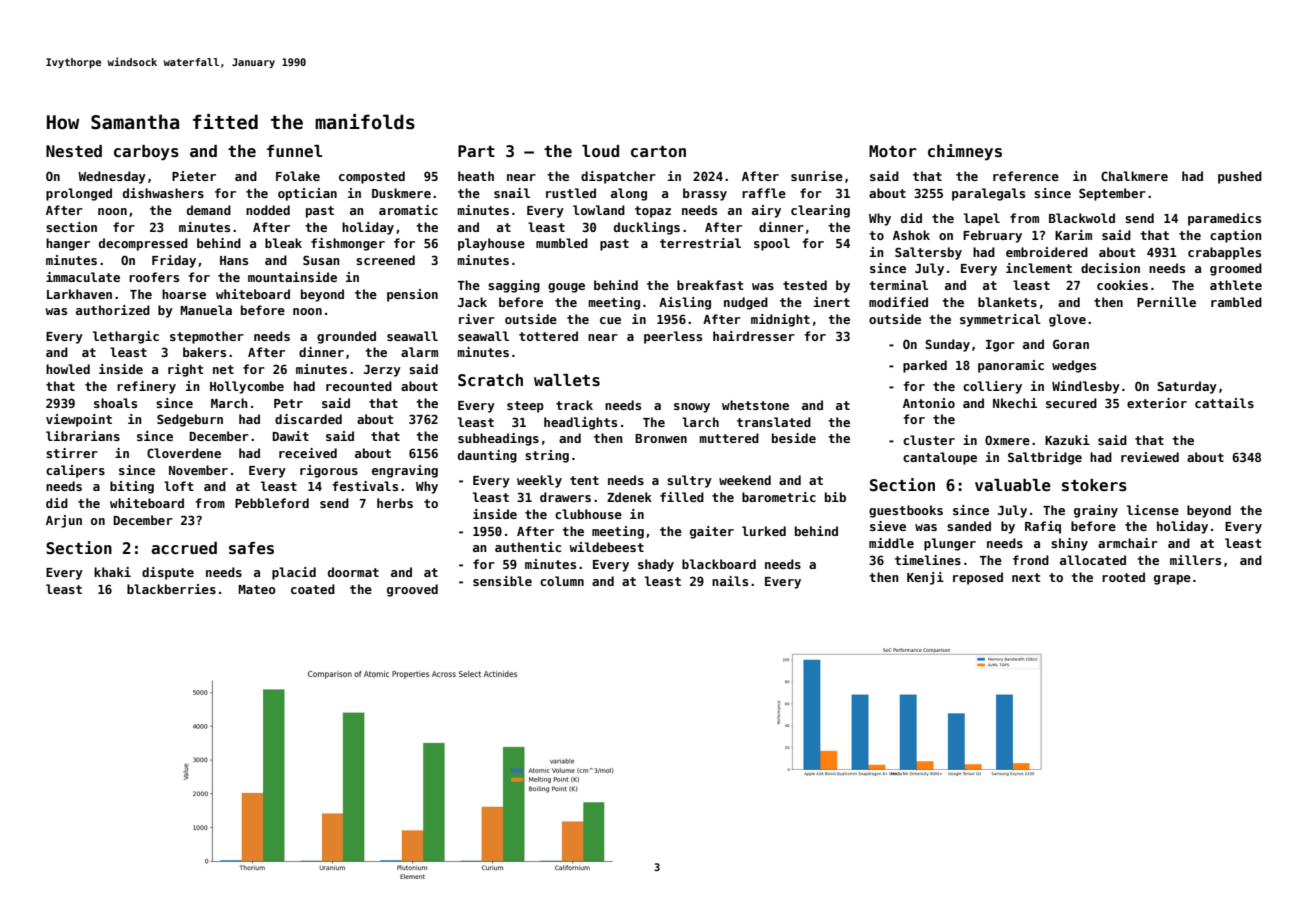 The image size is (1308, 924). What do you see at coordinates (566, 288) in the screenshot?
I see `gouge` at bounding box center [566, 288].
